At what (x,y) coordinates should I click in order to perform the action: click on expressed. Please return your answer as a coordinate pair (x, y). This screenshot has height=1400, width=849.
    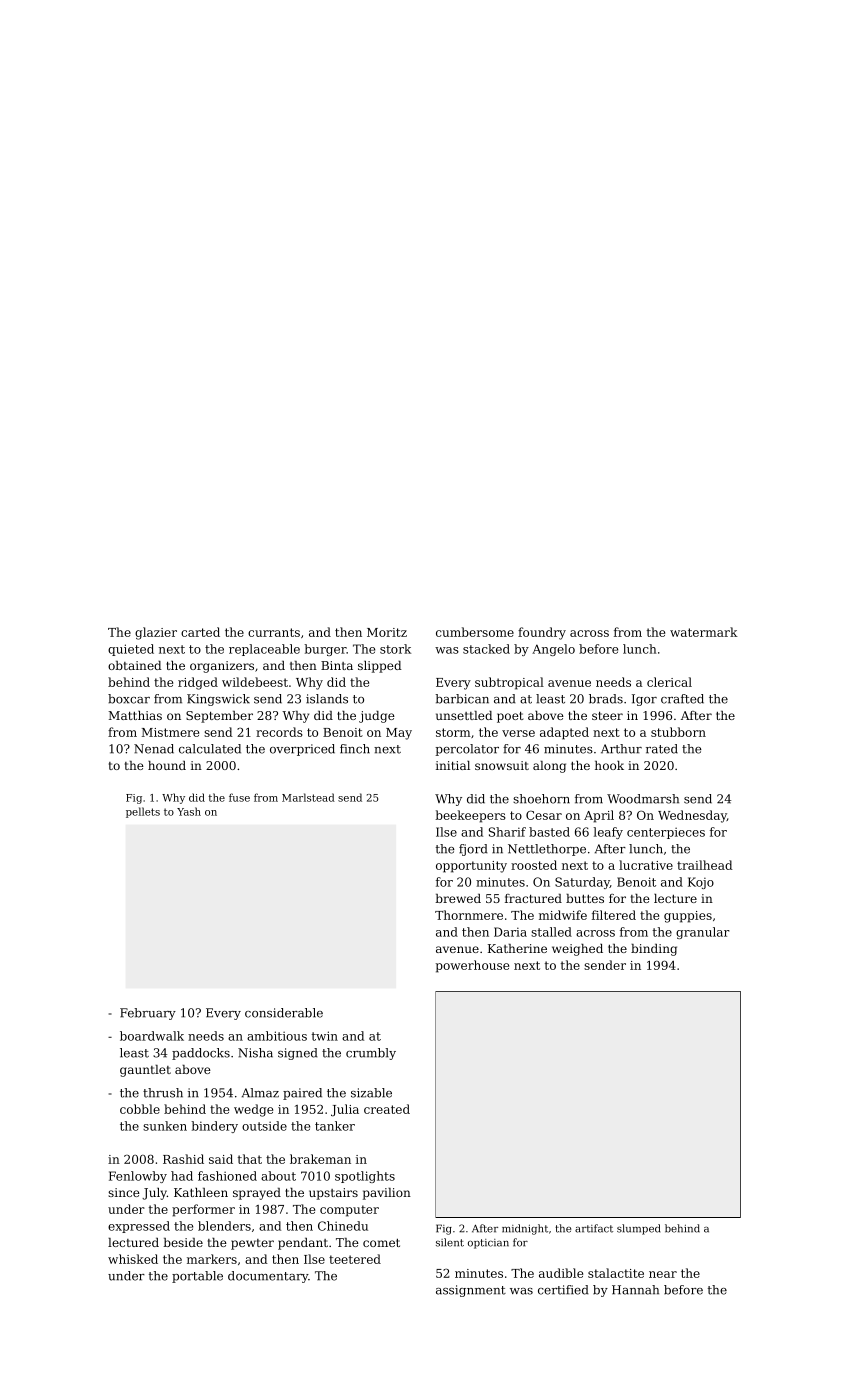
    Looking at the image, I should click on (139, 1227).
